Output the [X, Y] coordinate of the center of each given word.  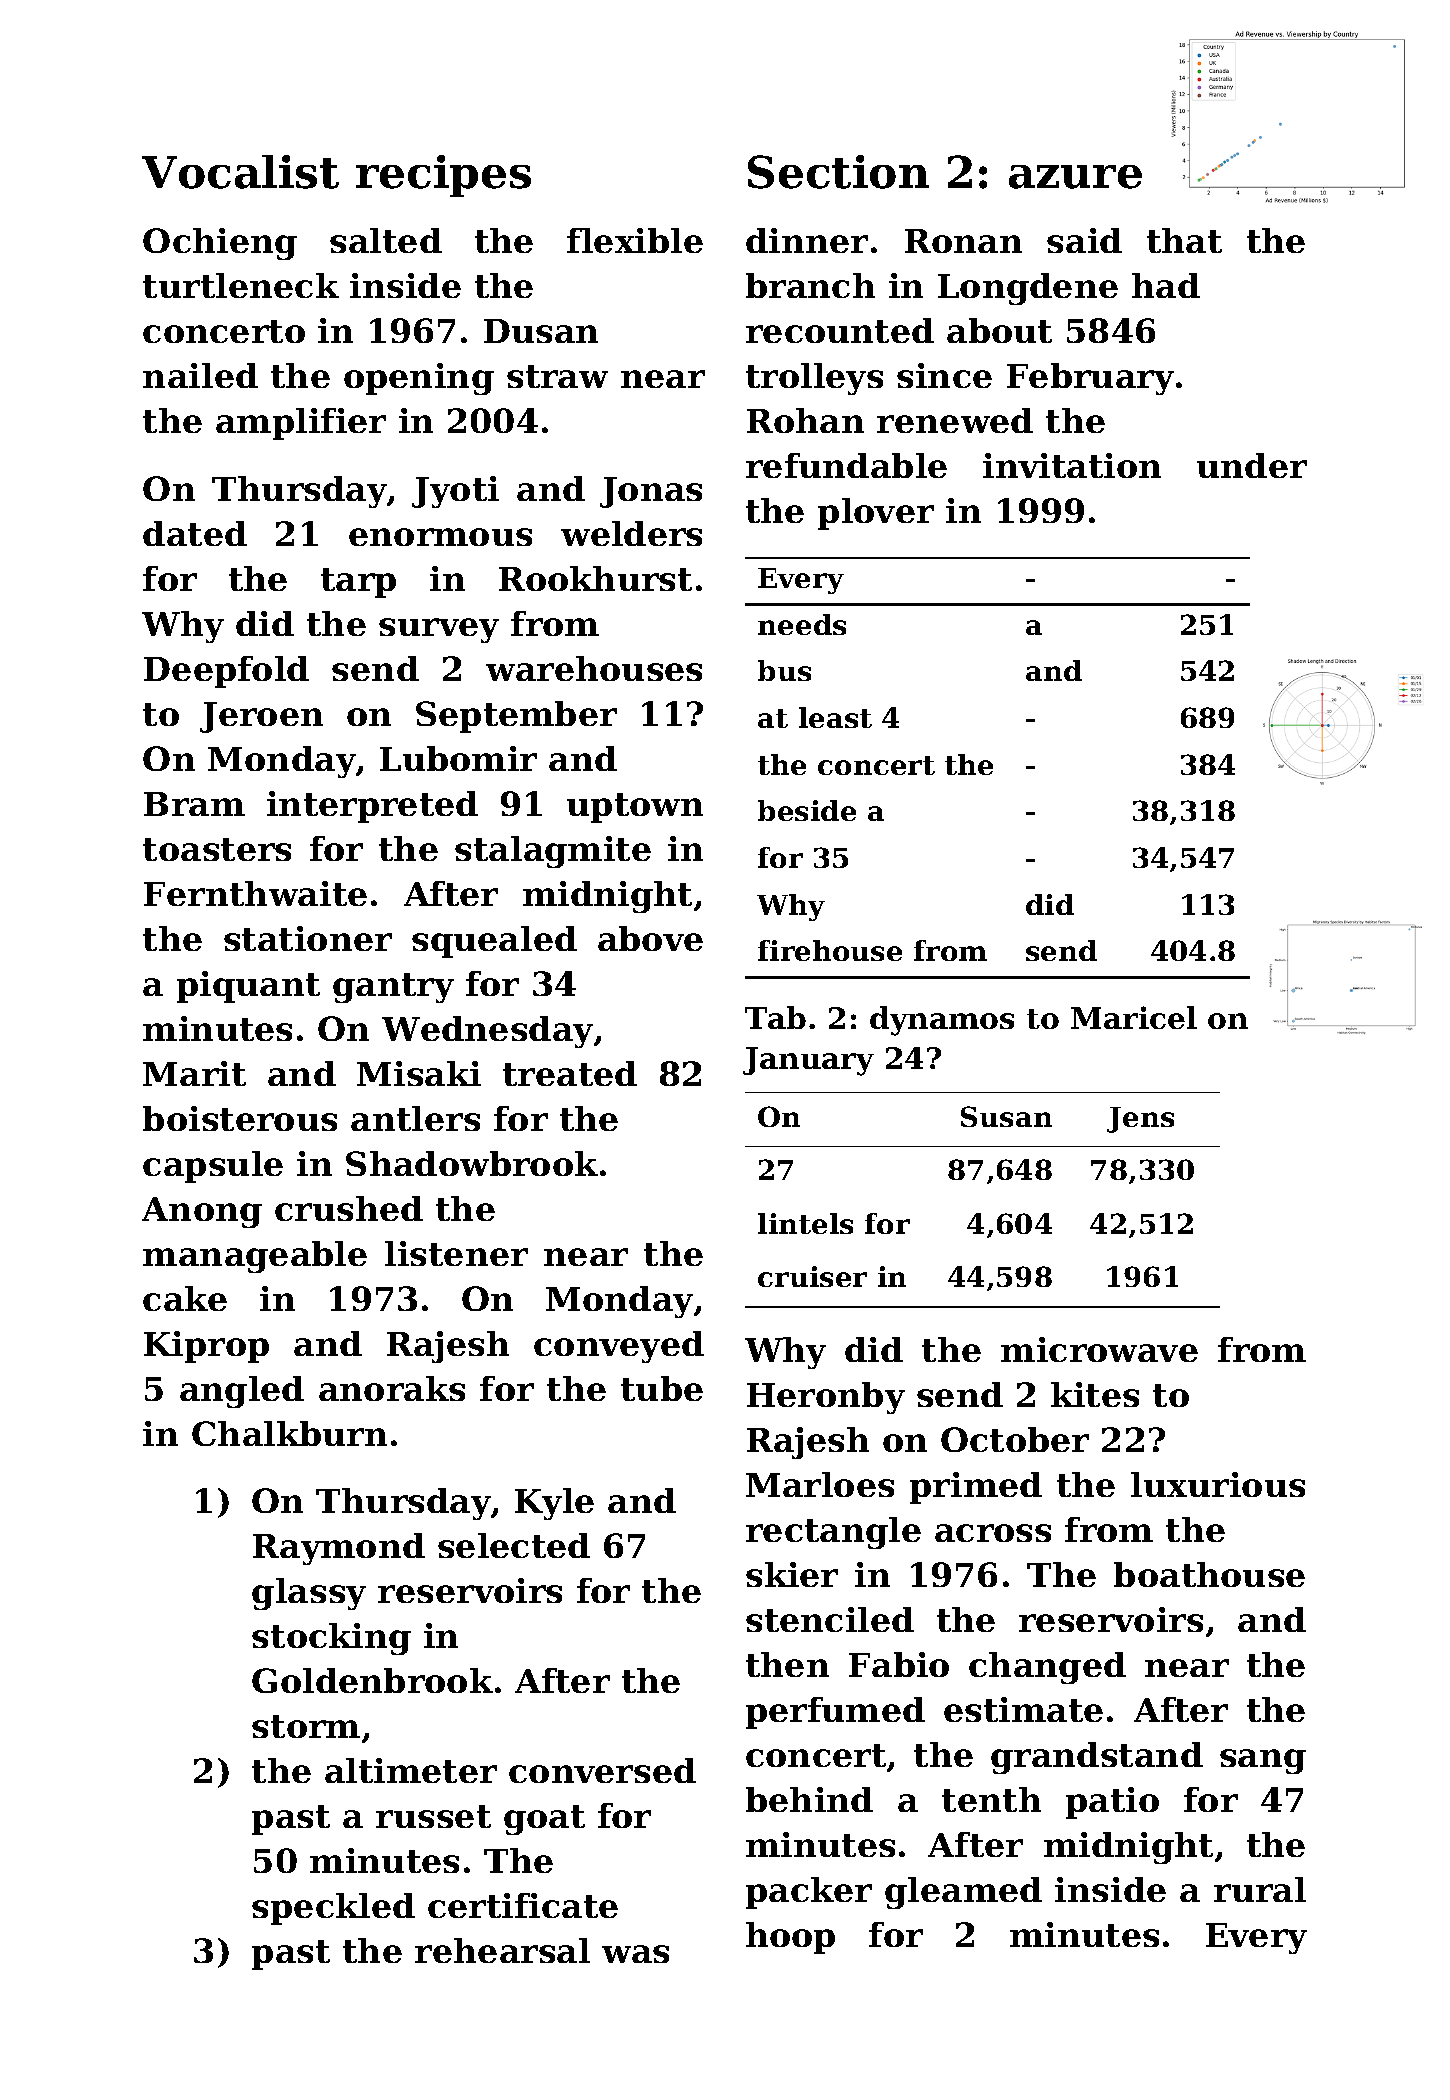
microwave [1099, 1349]
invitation [1072, 465]
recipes [443, 176]
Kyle [554, 1504]
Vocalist [240, 172]
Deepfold [226, 672]
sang [1263, 1761]
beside [807, 810]
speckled [333, 1909]
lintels [805, 1223]
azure [1075, 177]
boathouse [1209, 1574]
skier [792, 1574]
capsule [213, 1167]
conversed [602, 1770]
